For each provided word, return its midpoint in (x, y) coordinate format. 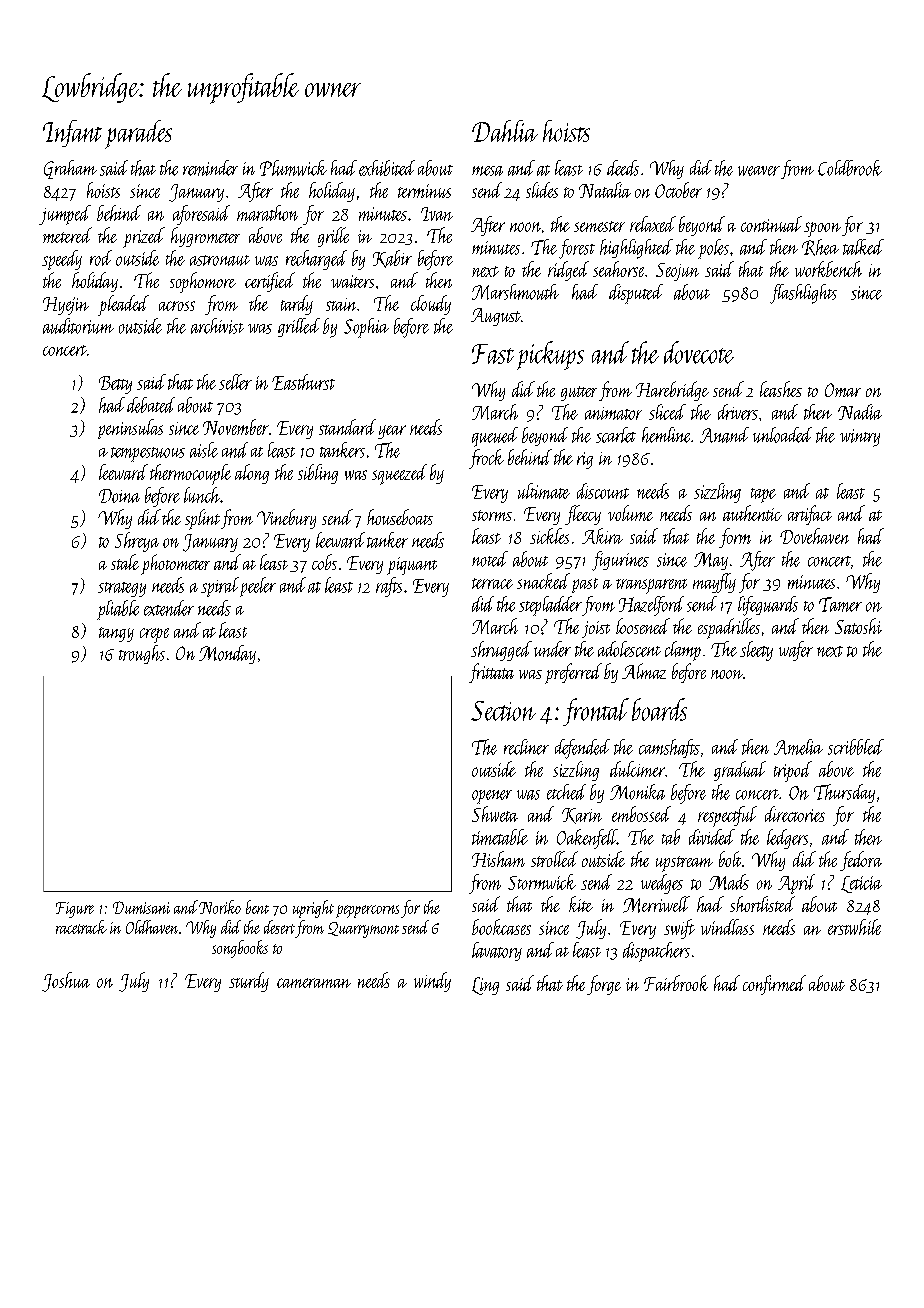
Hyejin (66, 306)
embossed (641, 814)
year (392, 432)
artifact (810, 515)
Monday (227, 654)
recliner (526, 747)
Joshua (66, 982)
